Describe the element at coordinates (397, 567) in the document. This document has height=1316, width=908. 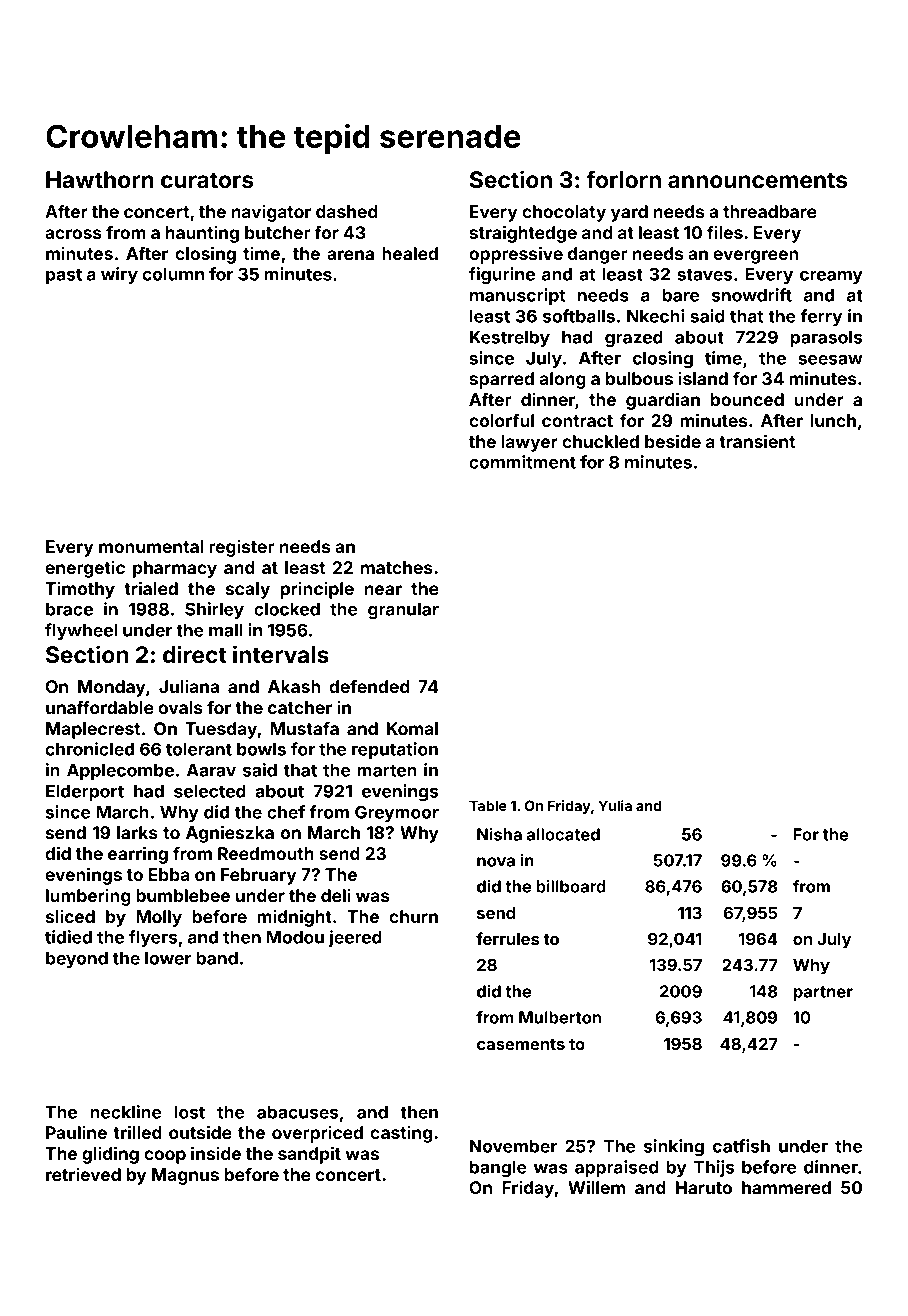
I see `matches` at that location.
